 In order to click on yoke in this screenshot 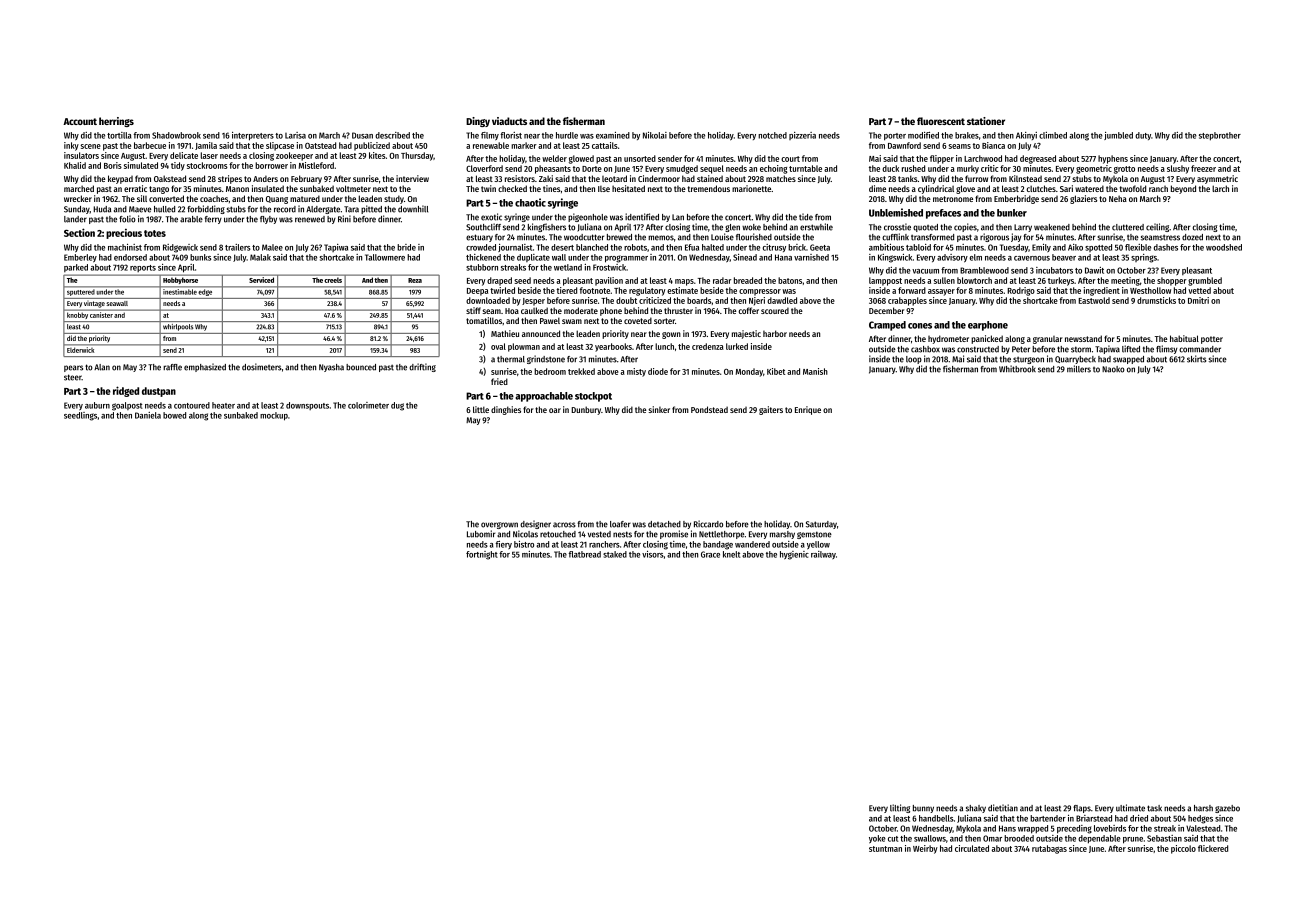, I will do `click(877, 839)`.
